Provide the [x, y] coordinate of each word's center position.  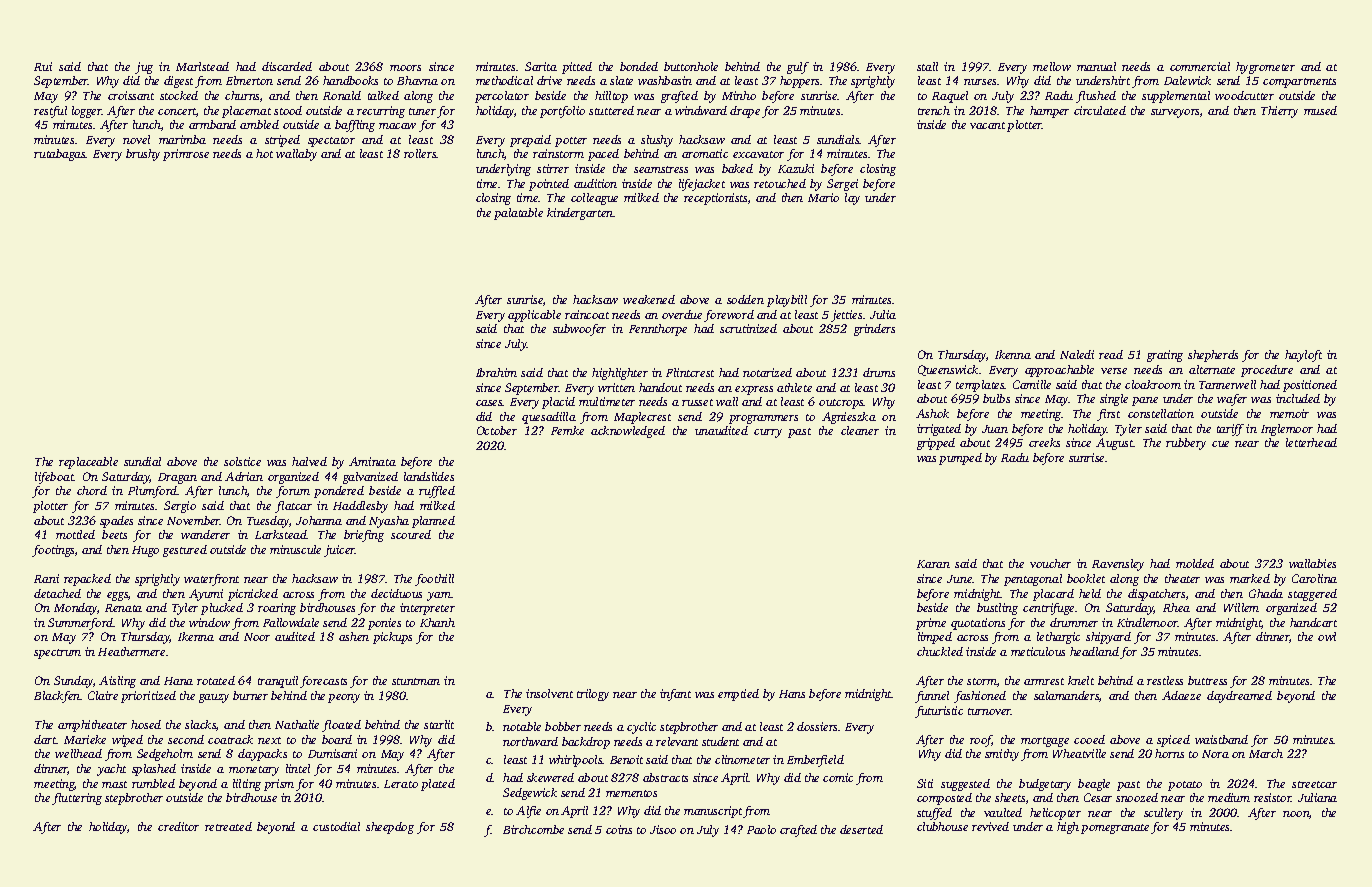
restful [50, 112]
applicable [534, 316]
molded [1195, 563]
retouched [780, 183]
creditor [178, 826]
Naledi [1077, 354]
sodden [745, 299]
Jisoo [663, 829]
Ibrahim [496, 372]
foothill [434, 580]
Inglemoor [1287, 430]
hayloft [1303, 356]
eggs [117, 596]
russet [697, 402]
